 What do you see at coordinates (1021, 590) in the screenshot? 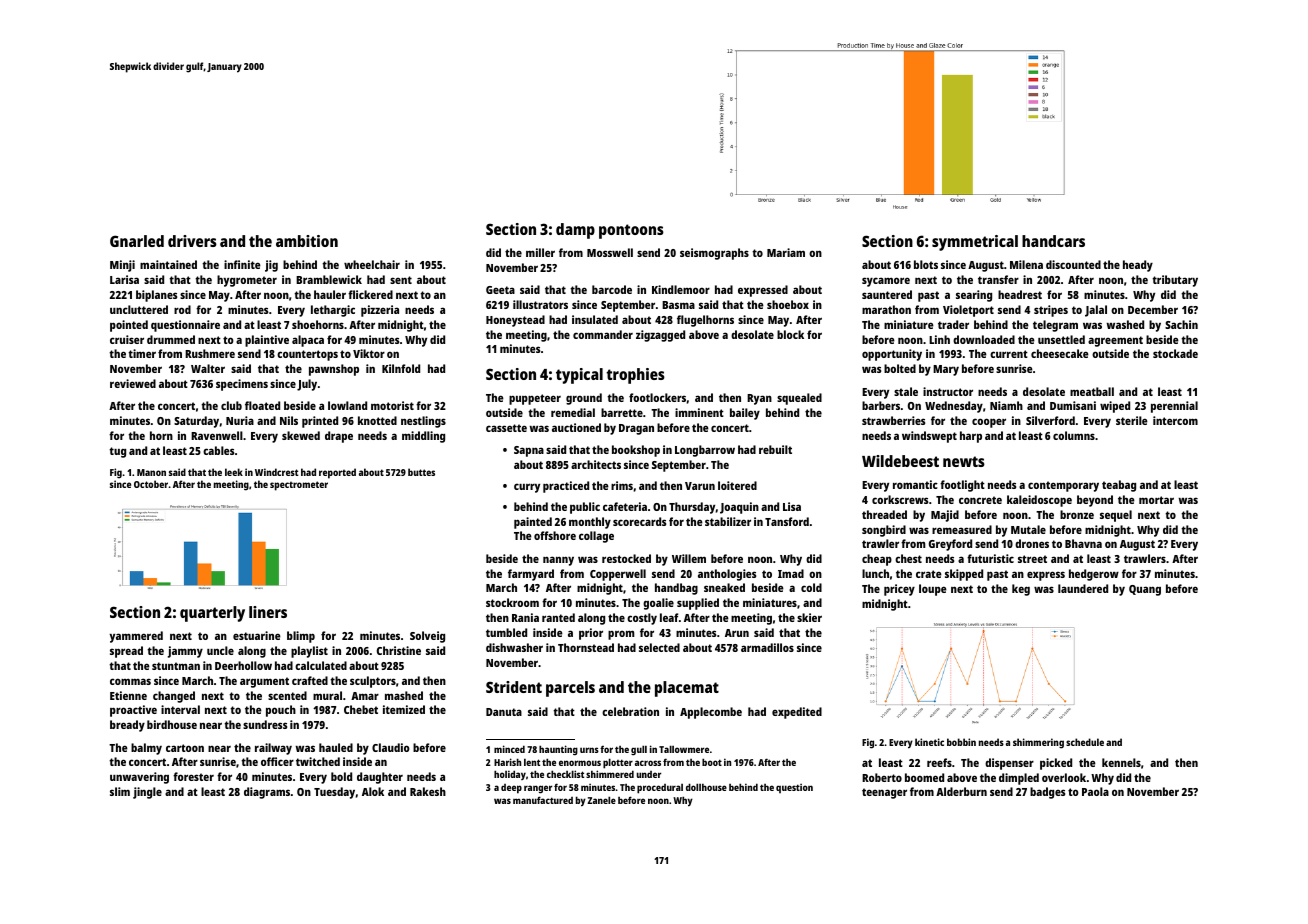
I see `keg` at bounding box center [1021, 590].
